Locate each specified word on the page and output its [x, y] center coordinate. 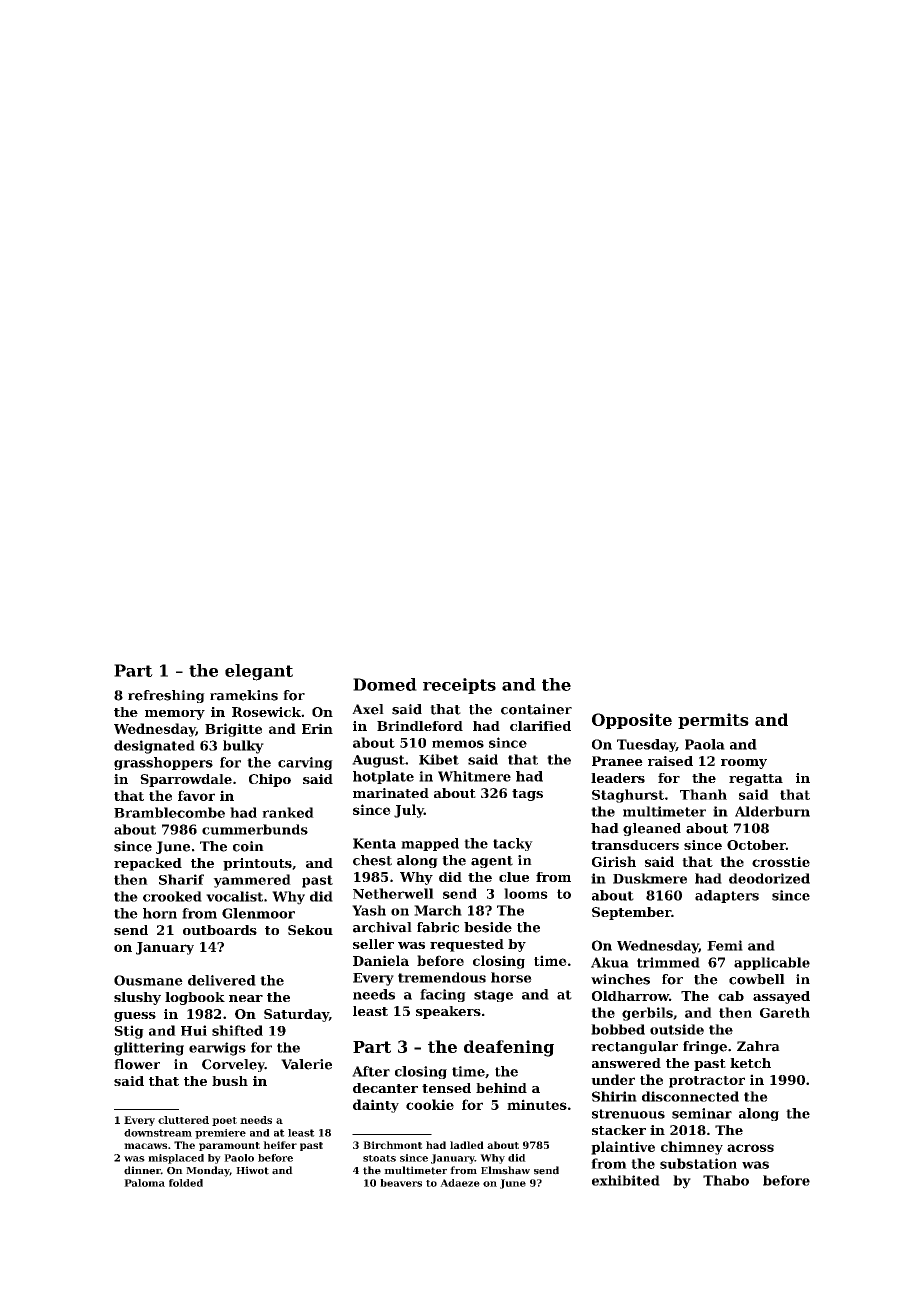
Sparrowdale [186, 780]
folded [186, 1183]
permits [713, 721]
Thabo [726, 1180]
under [613, 1079]
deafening [509, 1048]
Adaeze [460, 1183]
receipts [459, 686]
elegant [259, 672]
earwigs [217, 1049]
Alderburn [772, 811]
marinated [391, 793]
